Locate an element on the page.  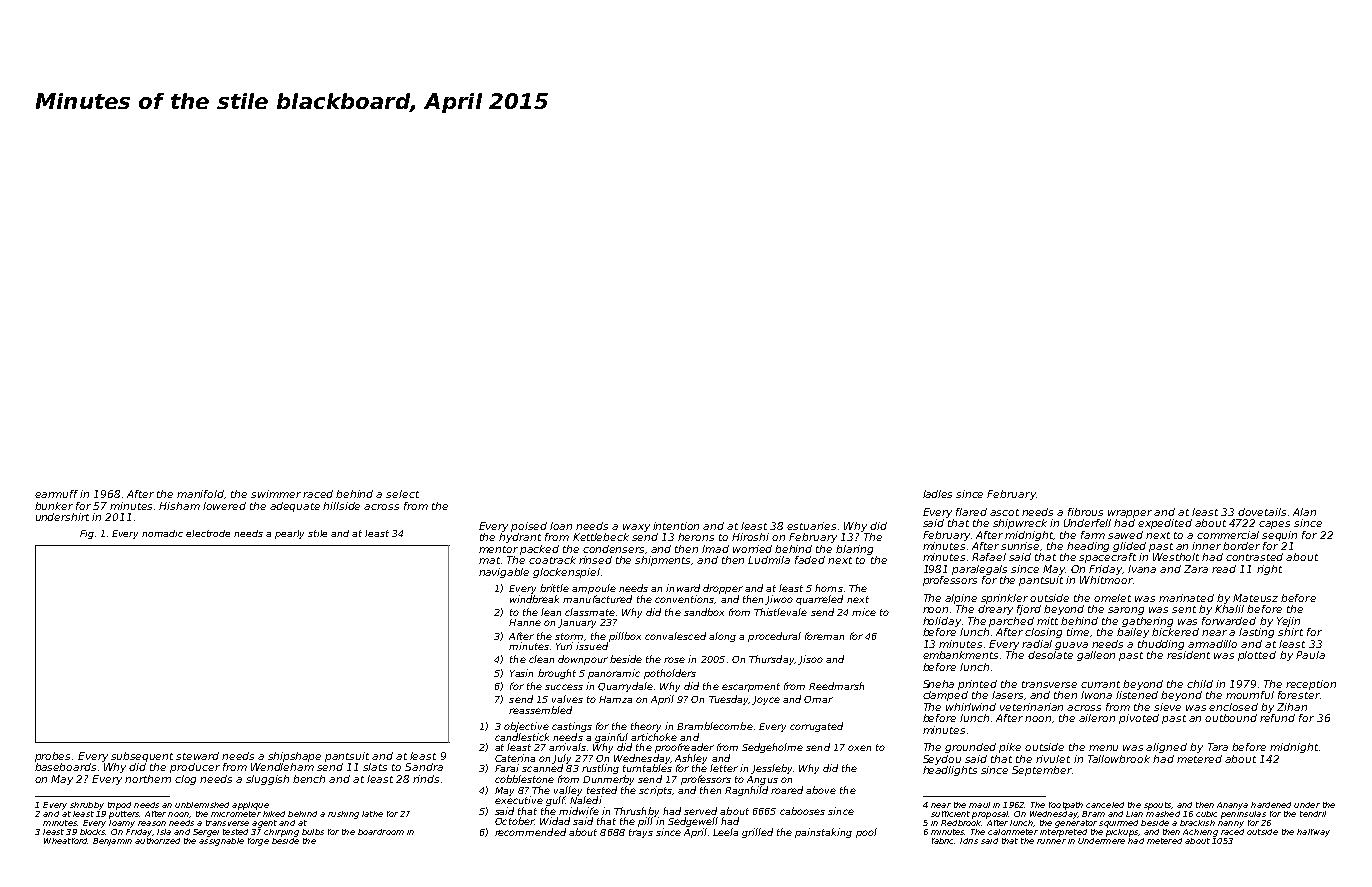
bunker is located at coordinates (54, 506).
